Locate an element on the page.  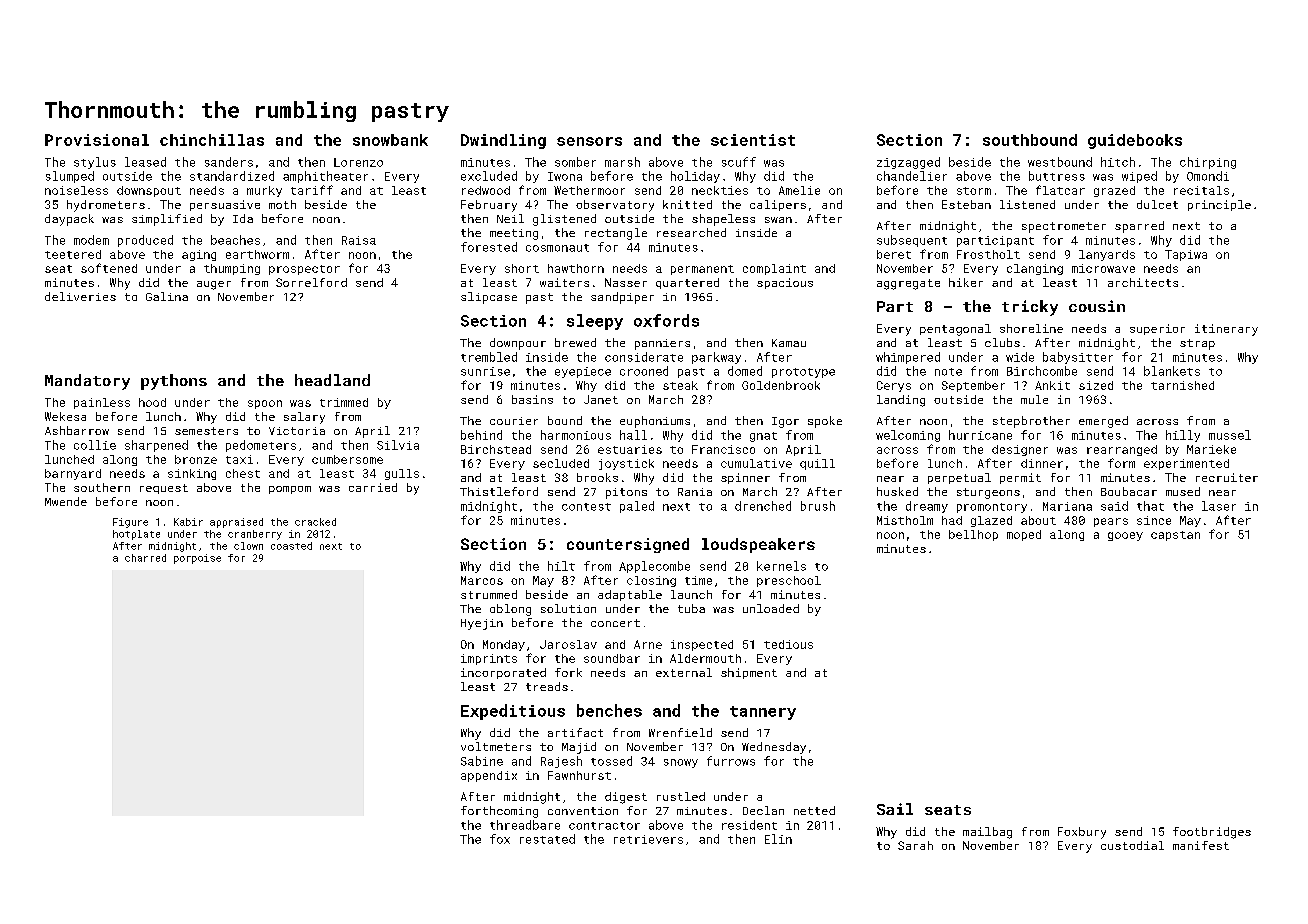
appendix is located at coordinates (489, 776).
